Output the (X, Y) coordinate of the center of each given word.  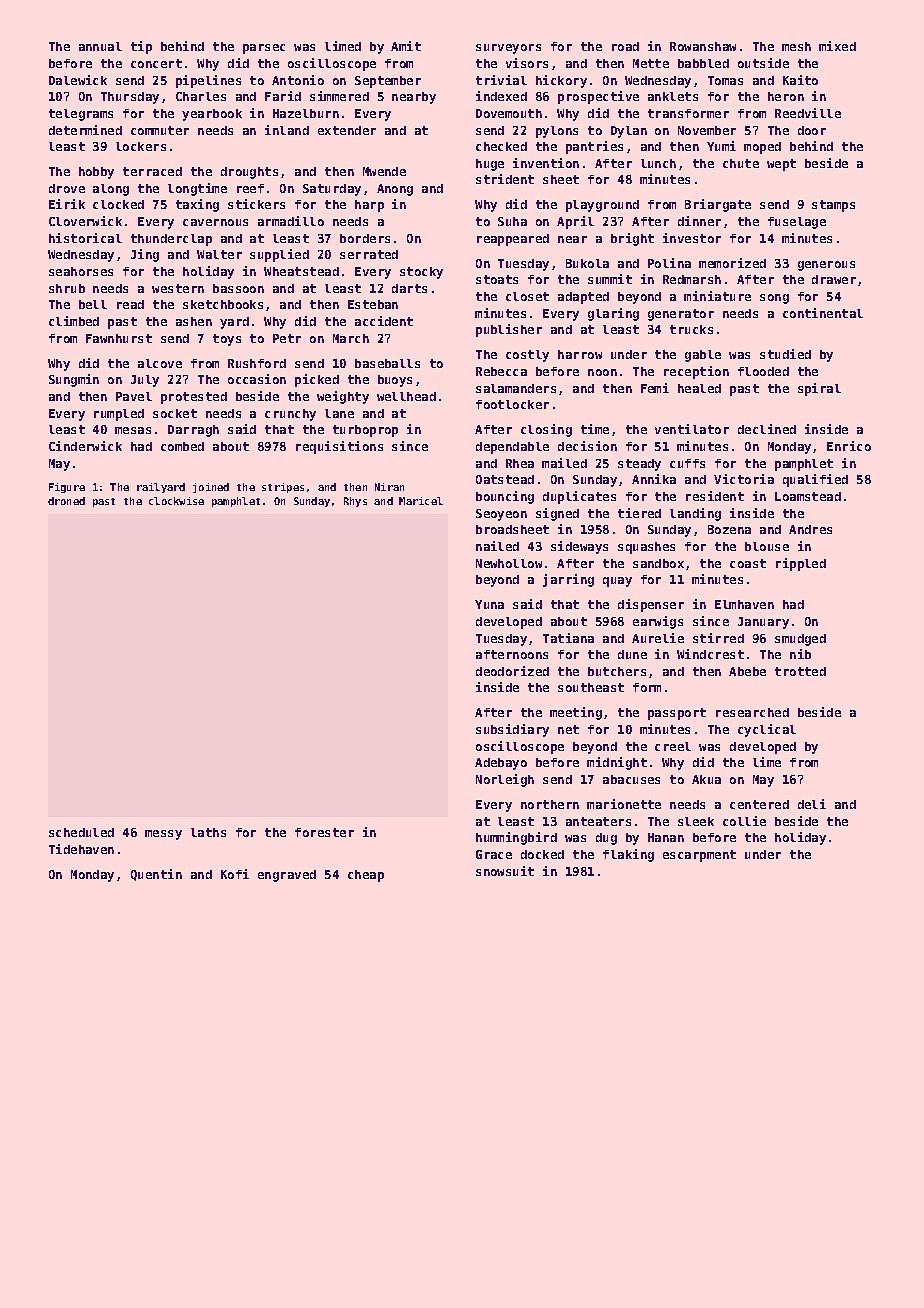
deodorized (512, 671)
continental (823, 313)
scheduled (81, 832)
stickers (256, 204)
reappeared (513, 240)
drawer (834, 279)
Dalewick (78, 80)
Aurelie (658, 638)
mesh (796, 46)
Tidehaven (81, 849)
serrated (369, 254)
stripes (283, 488)
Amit (406, 46)
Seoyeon (501, 515)
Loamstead (808, 496)
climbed (74, 321)
